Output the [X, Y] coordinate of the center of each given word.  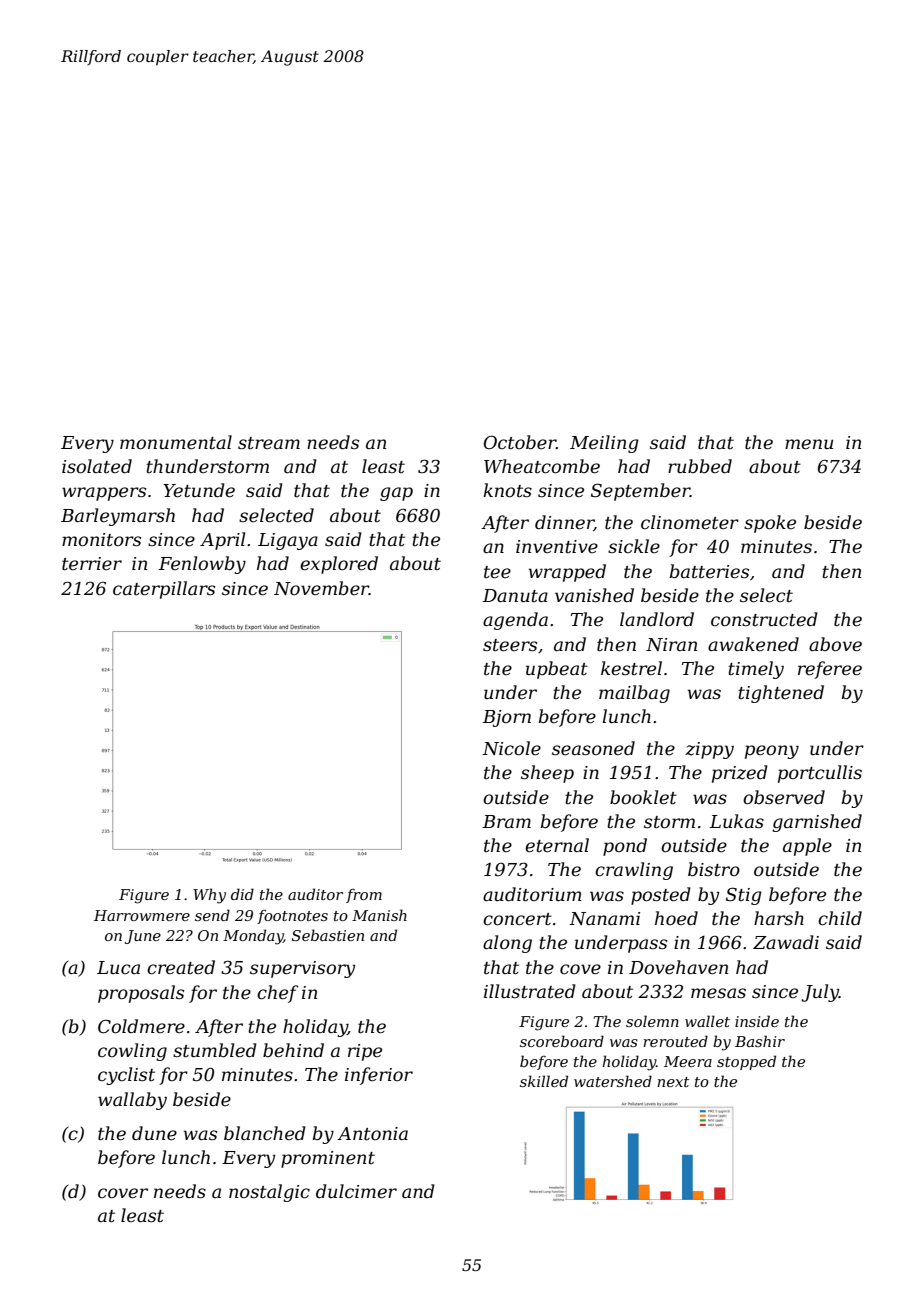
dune [154, 1133]
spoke [770, 524]
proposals [141, 994]
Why [209, 896]
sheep [547, 774]
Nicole [511, 748]
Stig [744, 896]
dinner [564, 523]
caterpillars [164, 590]
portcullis [820, 774]
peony [772, 752]
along [507, 944]
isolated [97, 466]
